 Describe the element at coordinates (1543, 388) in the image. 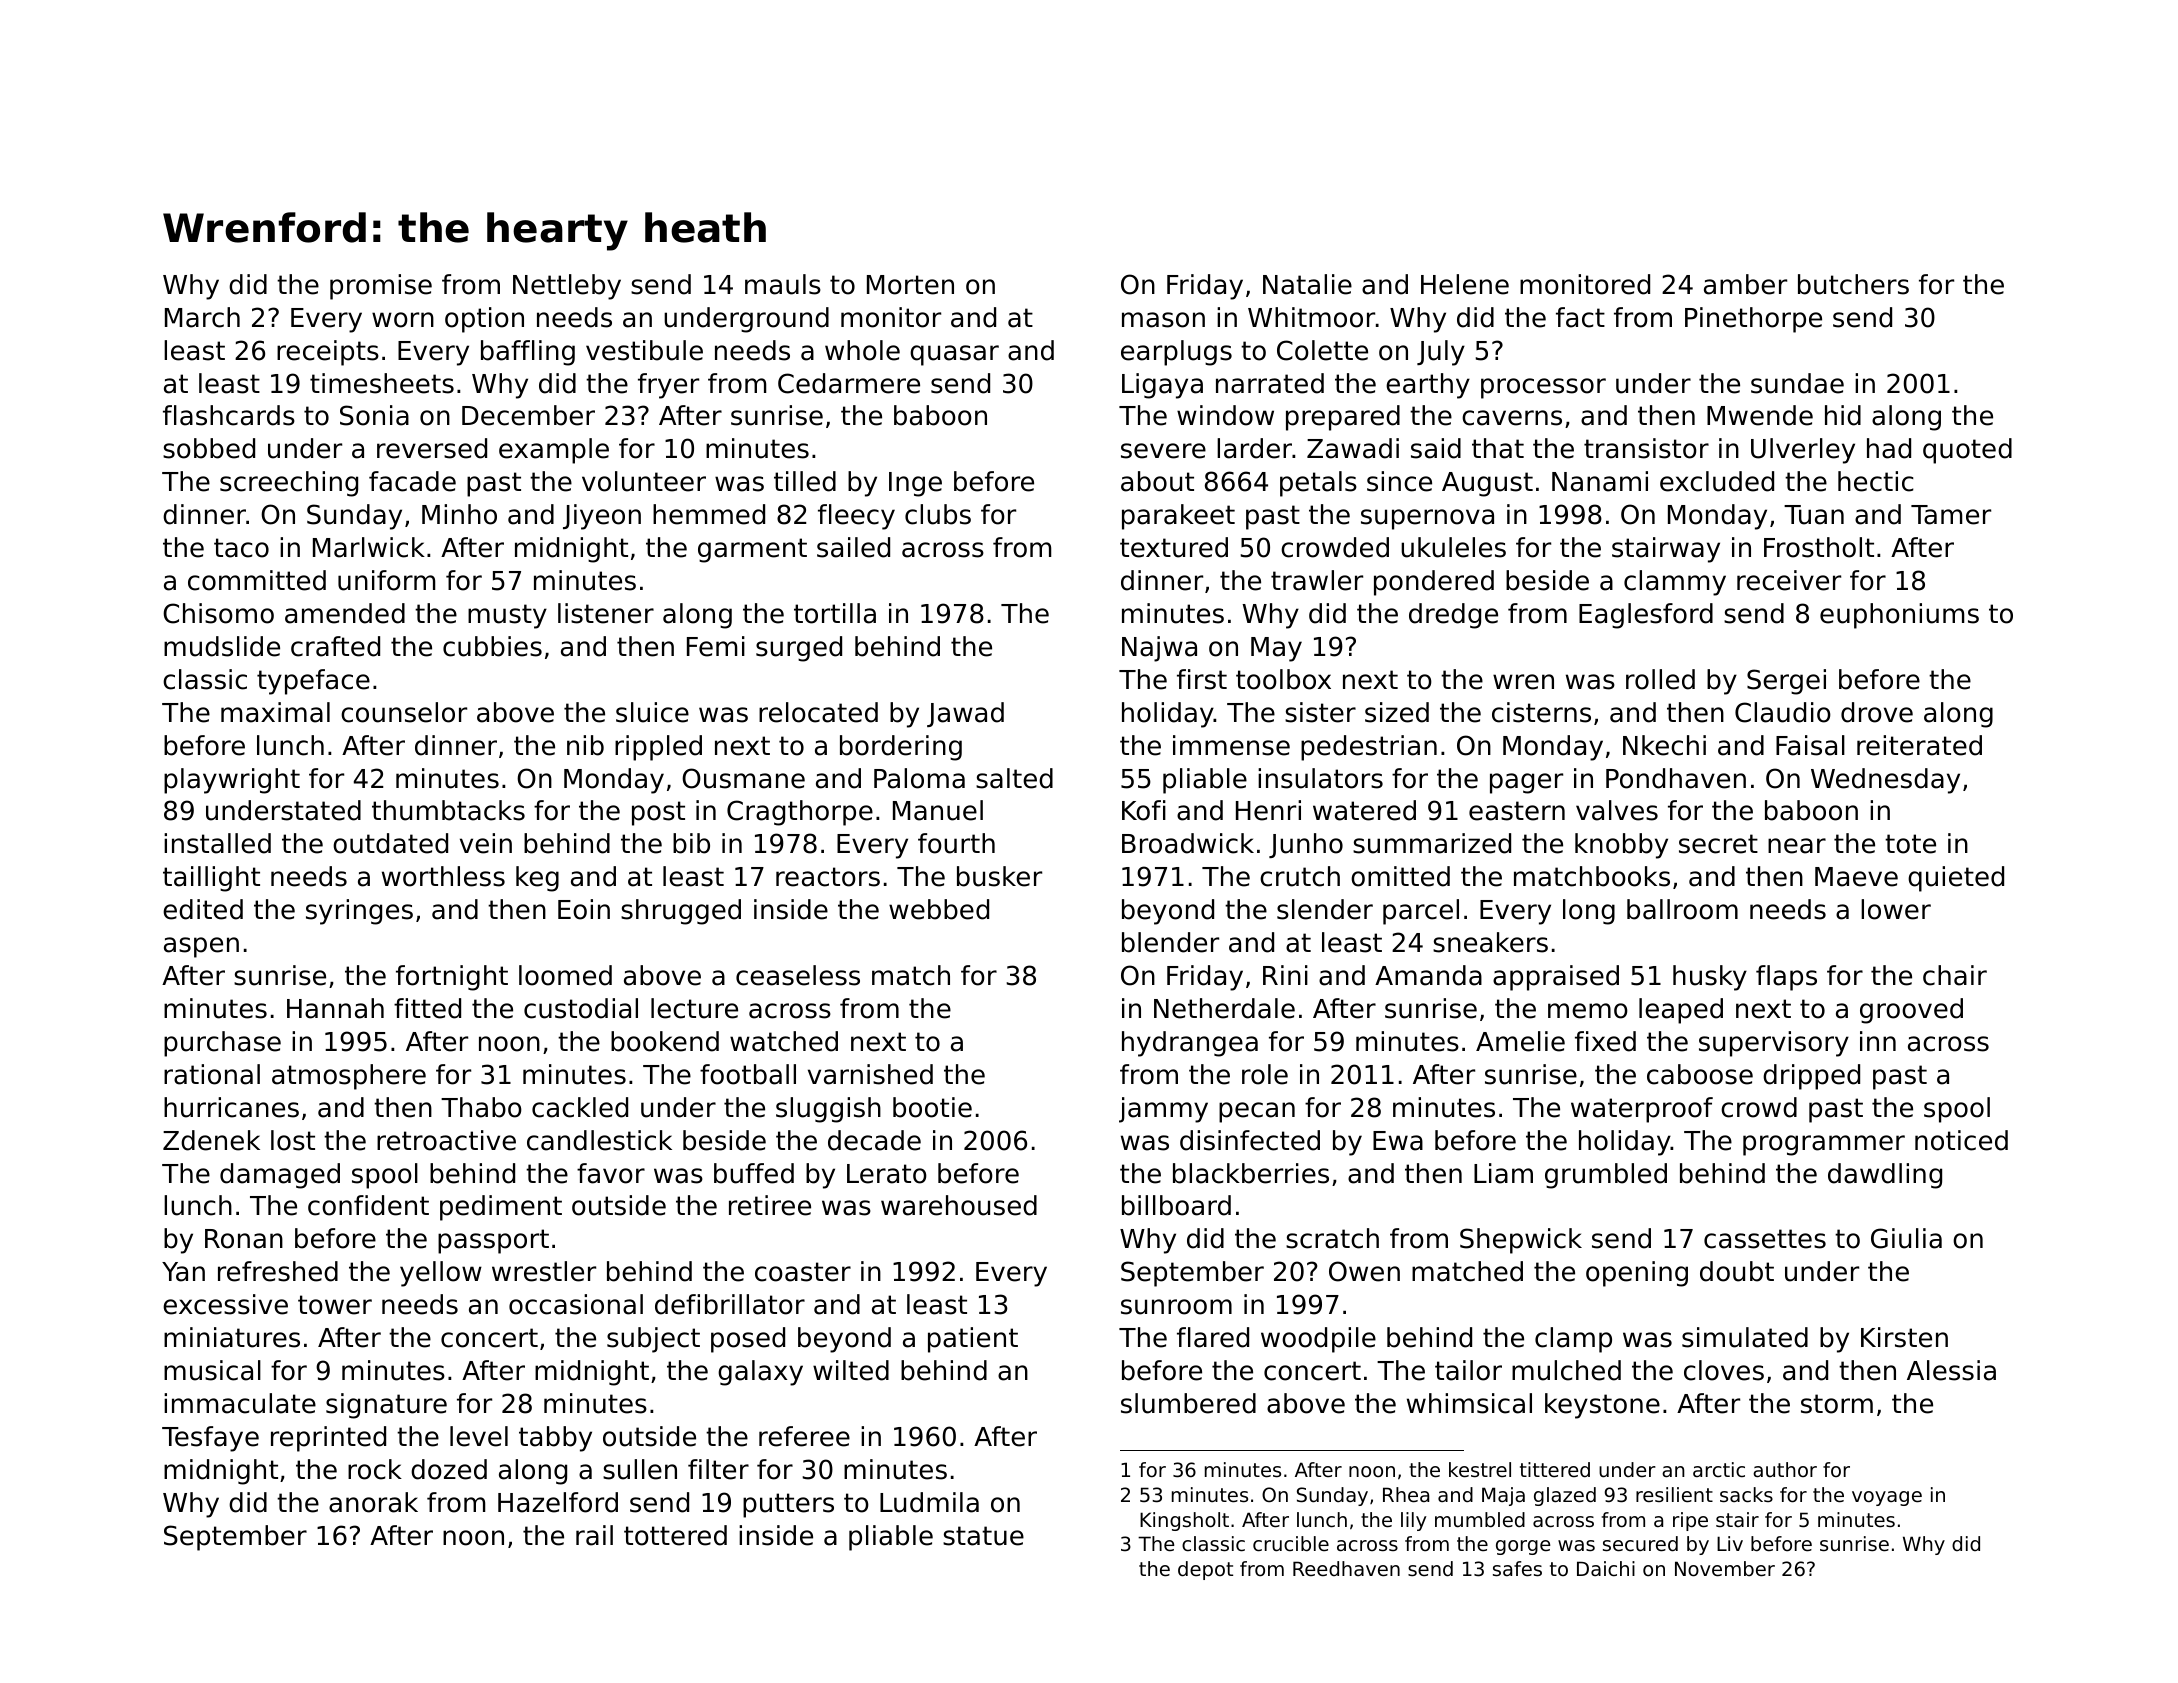

I see `processor` at that location.
